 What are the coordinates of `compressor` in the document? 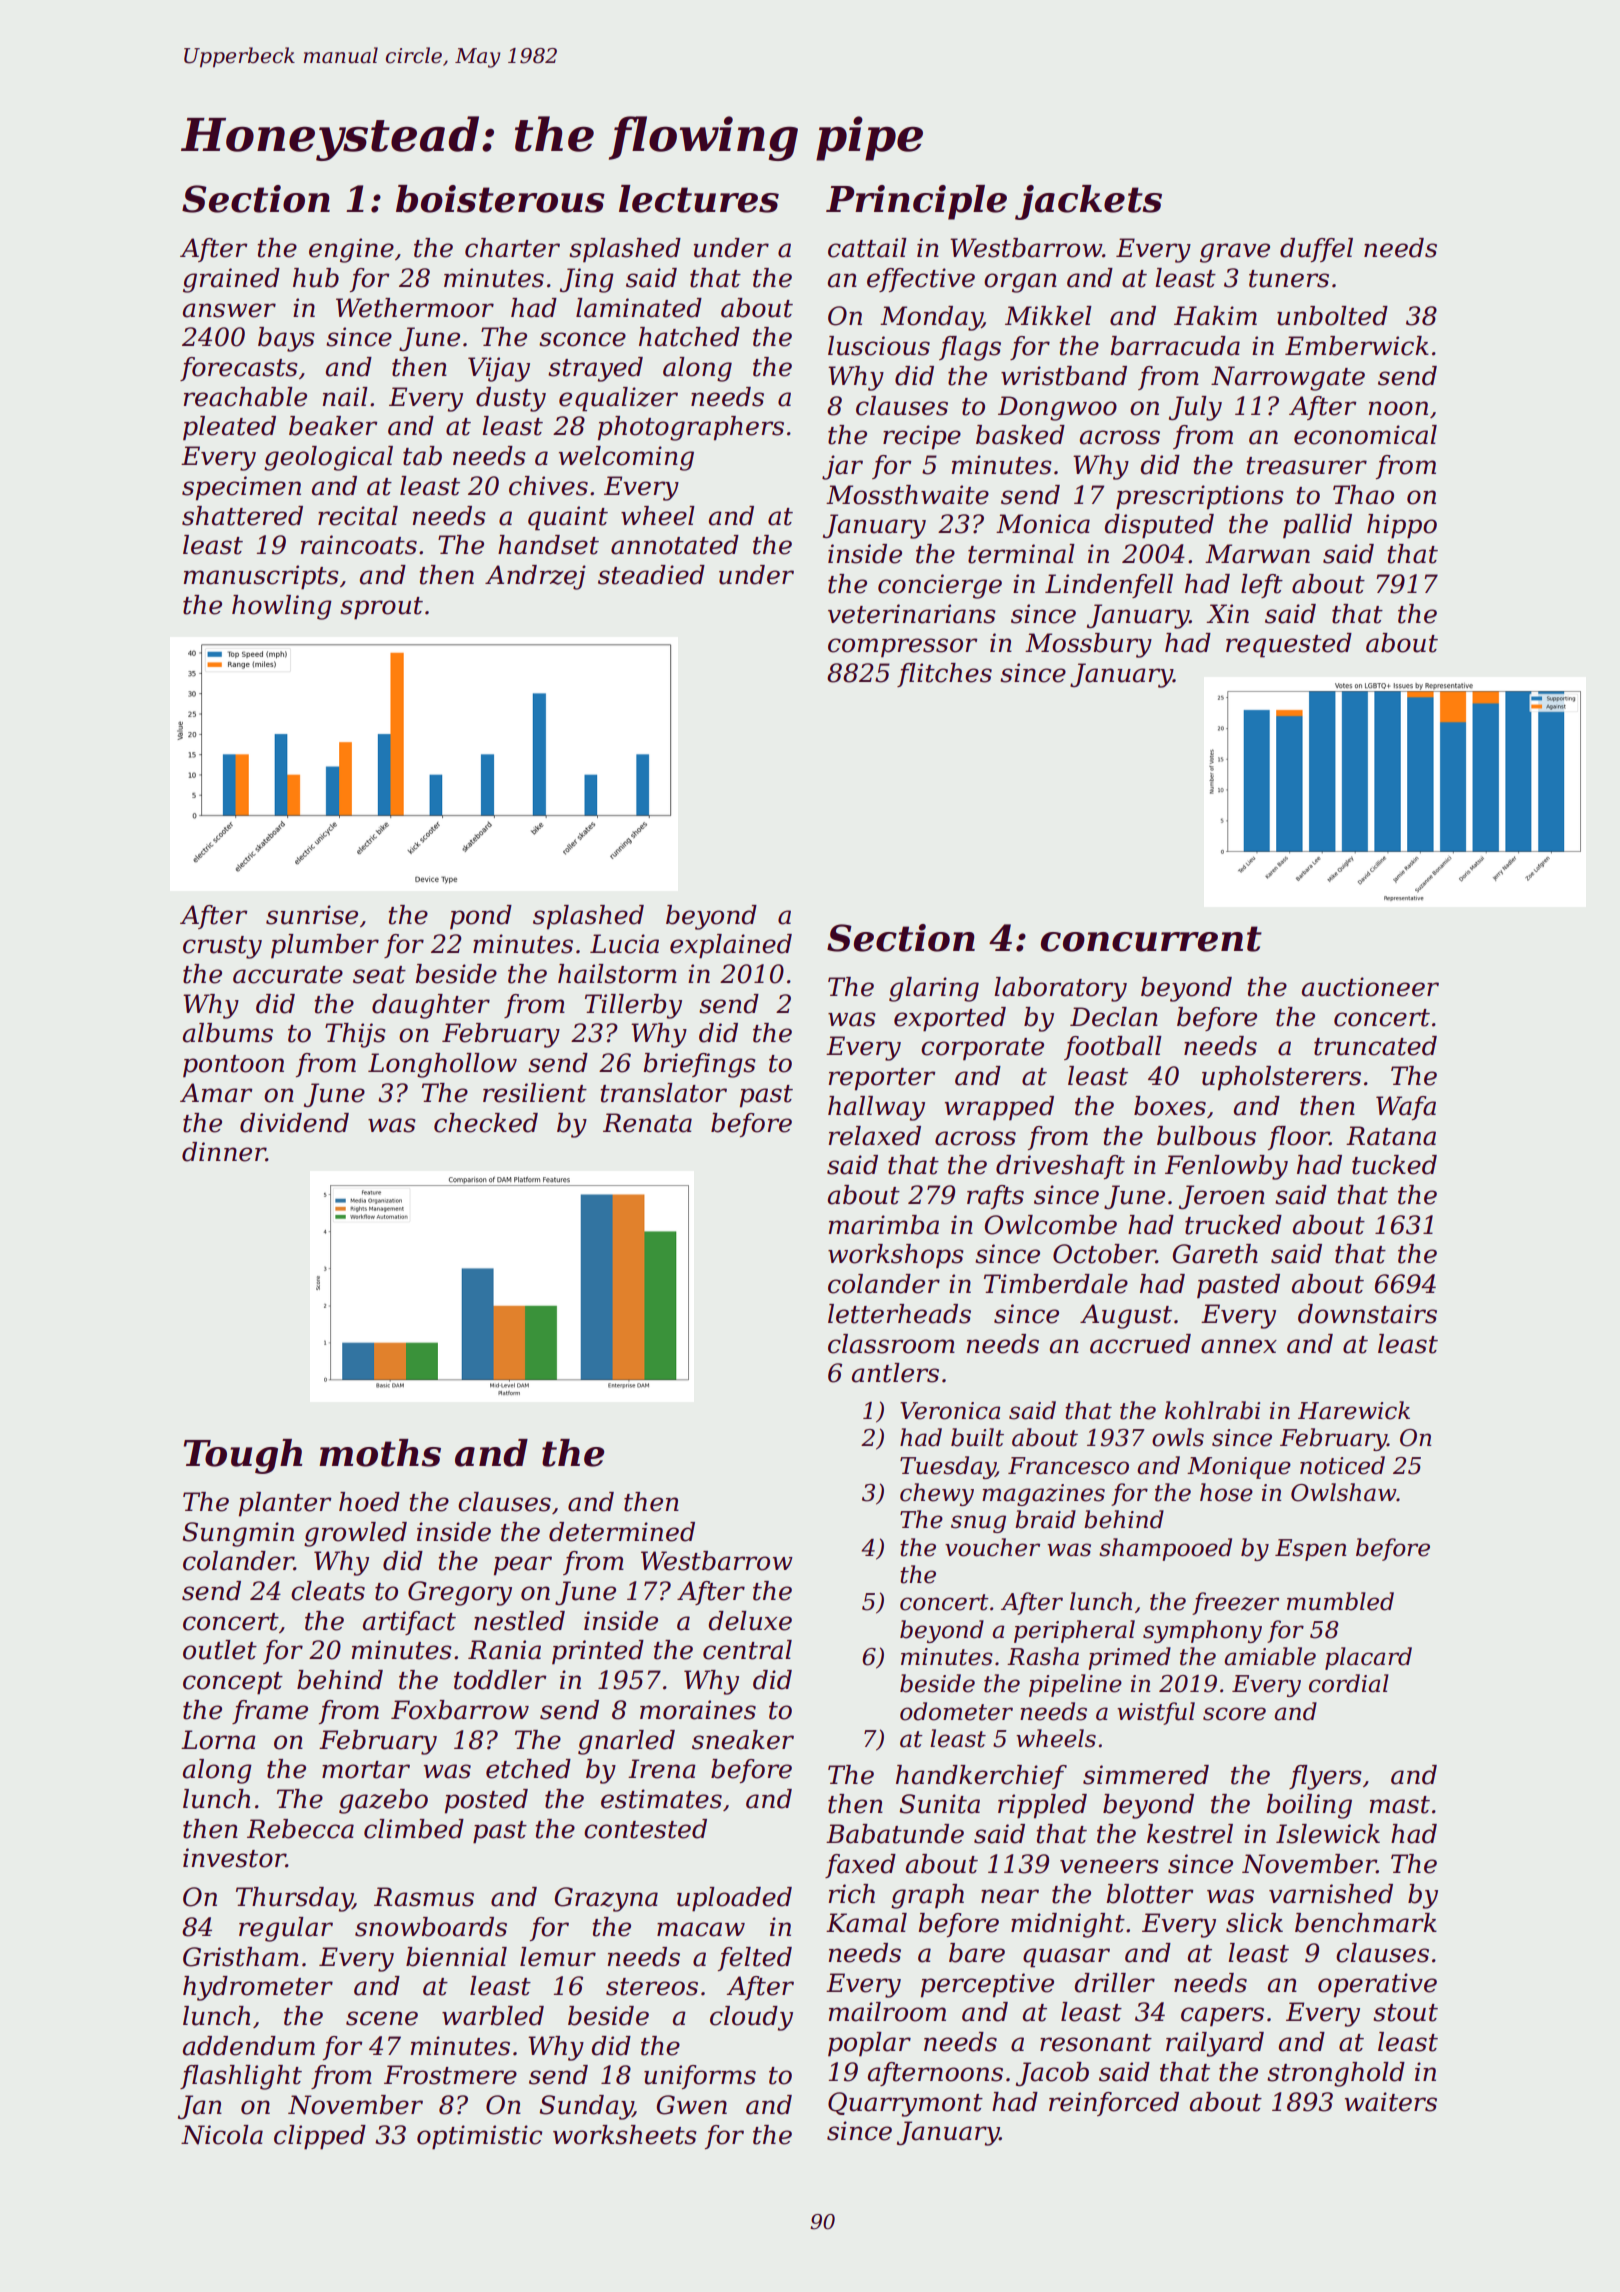 It's located at (902, 648).
